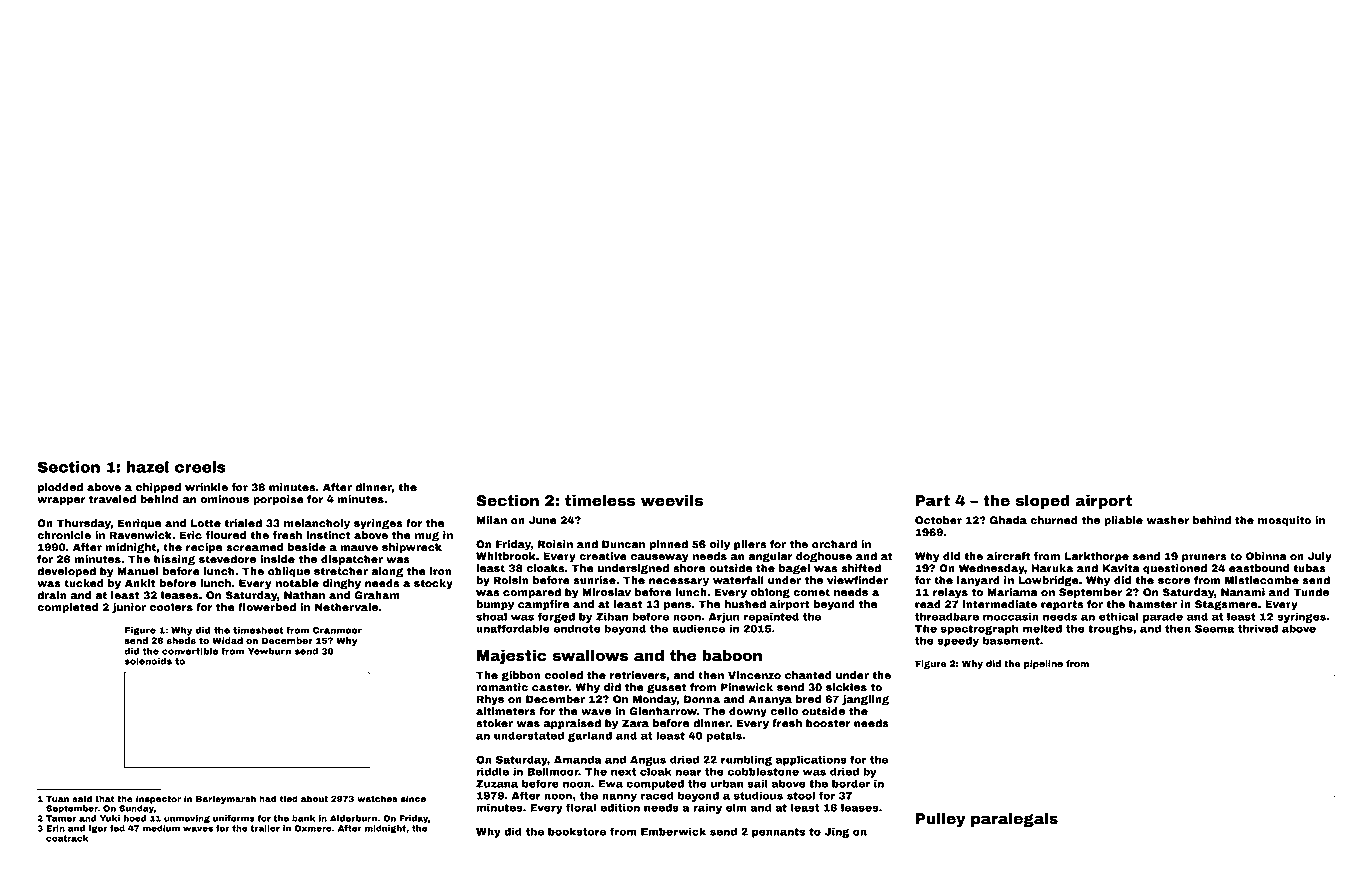 Image resolution: width=1372 pixels, height=887 pixels. I want to click on coatrack, so click(67, 838).
